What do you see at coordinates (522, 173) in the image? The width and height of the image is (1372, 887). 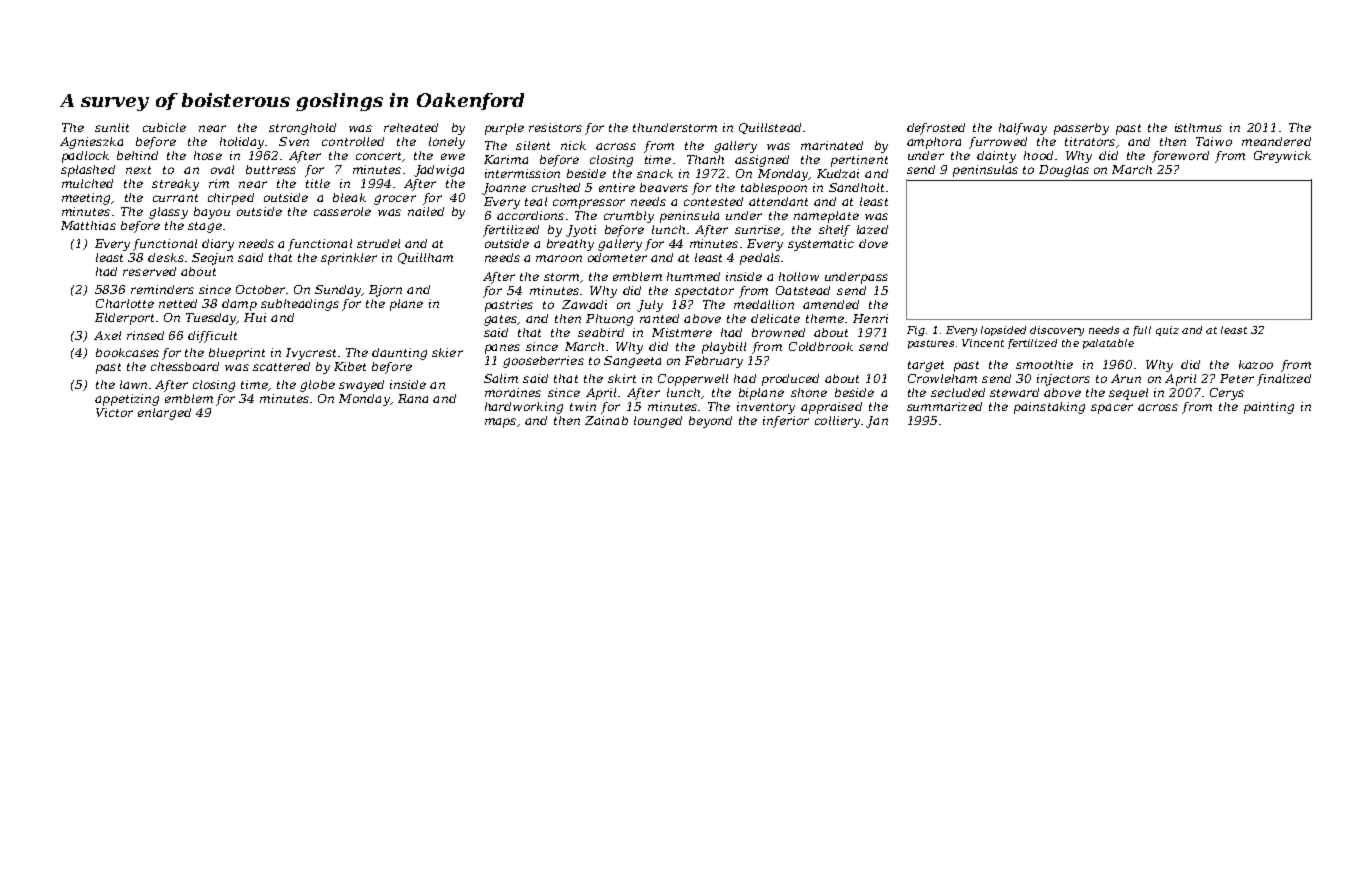 I see `intermission` at bounding box center [522, 173].
